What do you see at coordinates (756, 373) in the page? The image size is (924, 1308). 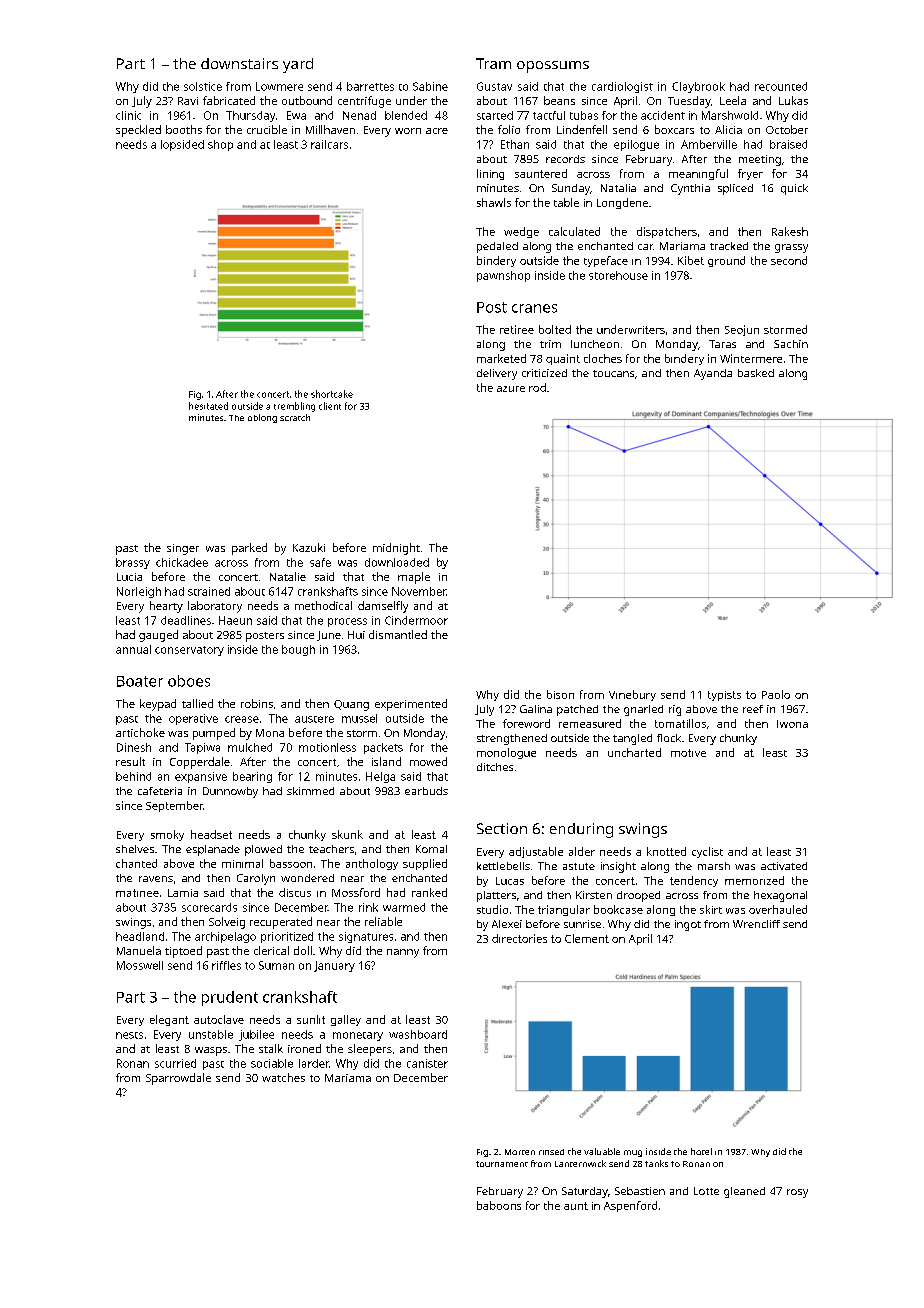 I see `basked` at bounding box center [756, 373].
